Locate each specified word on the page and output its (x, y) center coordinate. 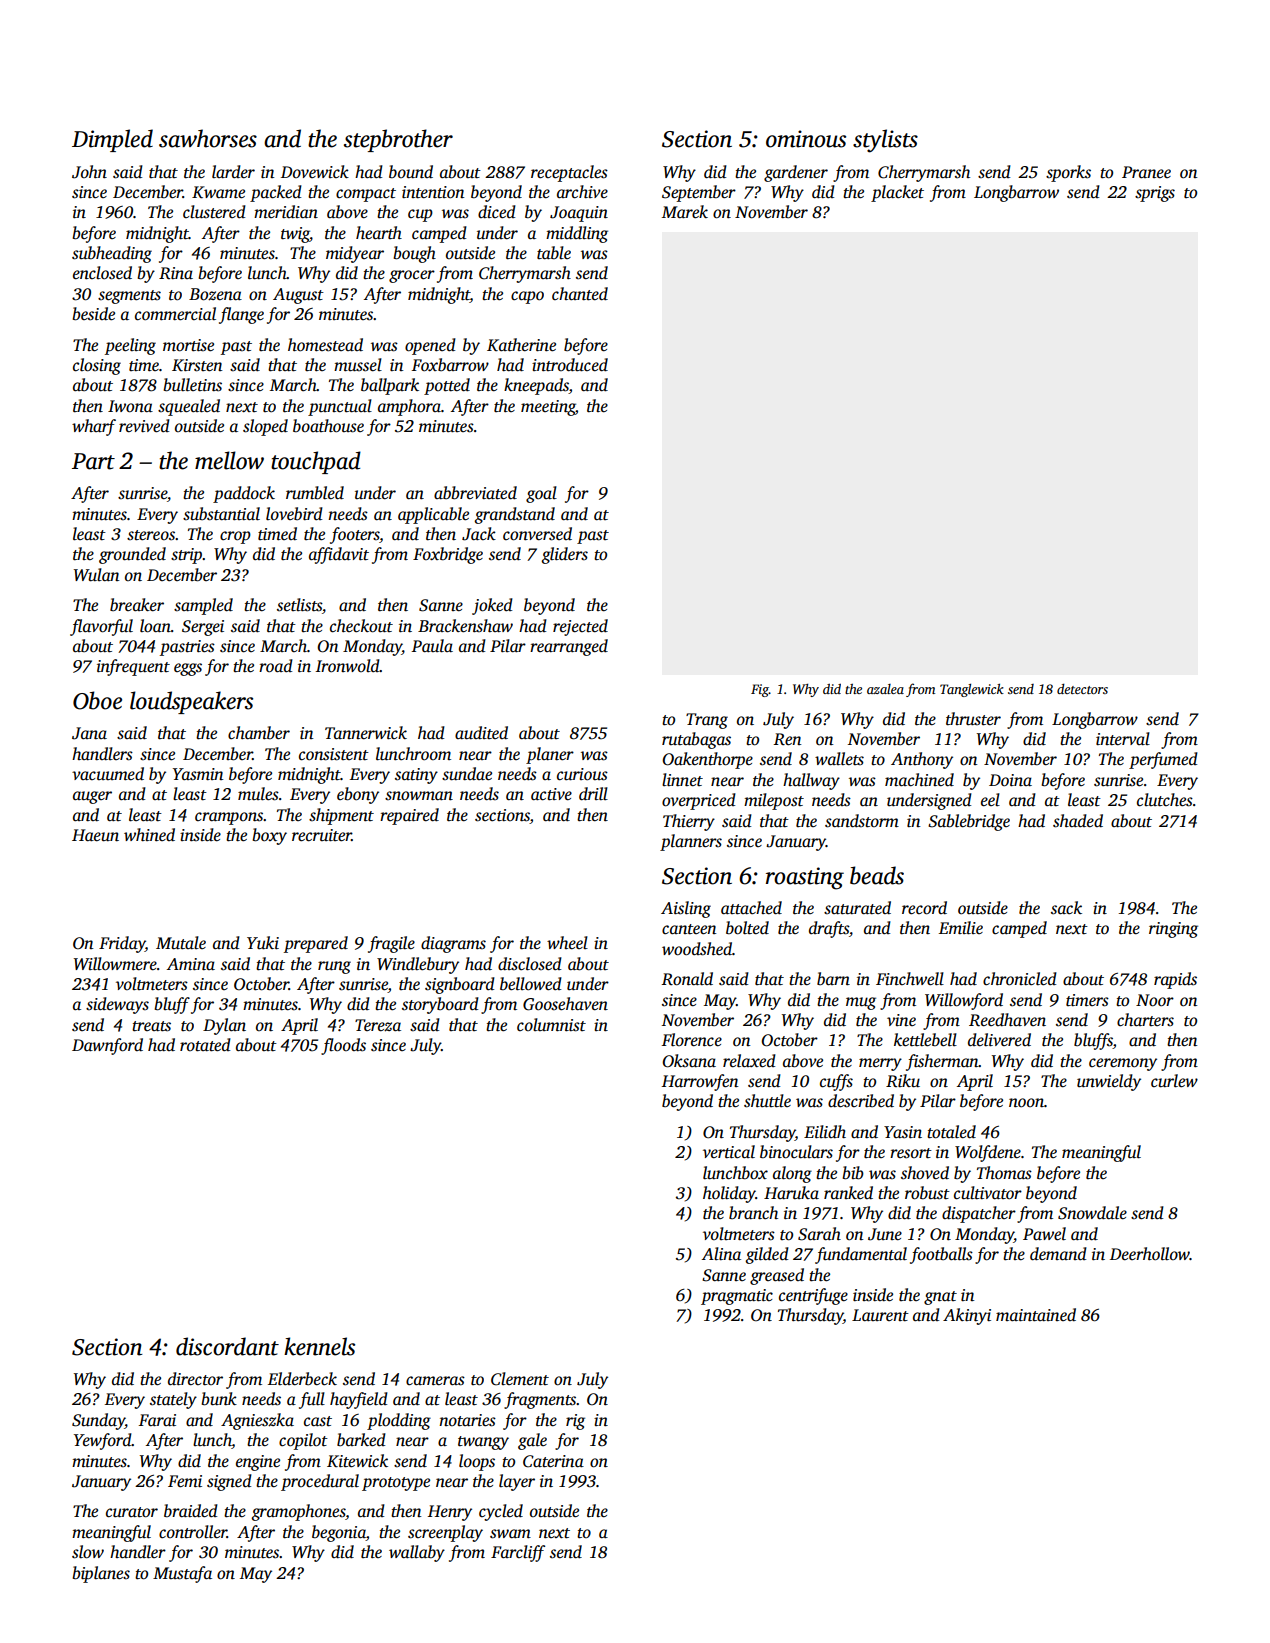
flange (241, 315)
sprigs (1155, 194)
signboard (460, 985)
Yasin (903, 1132)
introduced (570, 365)
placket (897, 193)
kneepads (536, 386)
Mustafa (182, 1574)
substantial (221, 514)
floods (343, 1046)
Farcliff (518, 1553)
